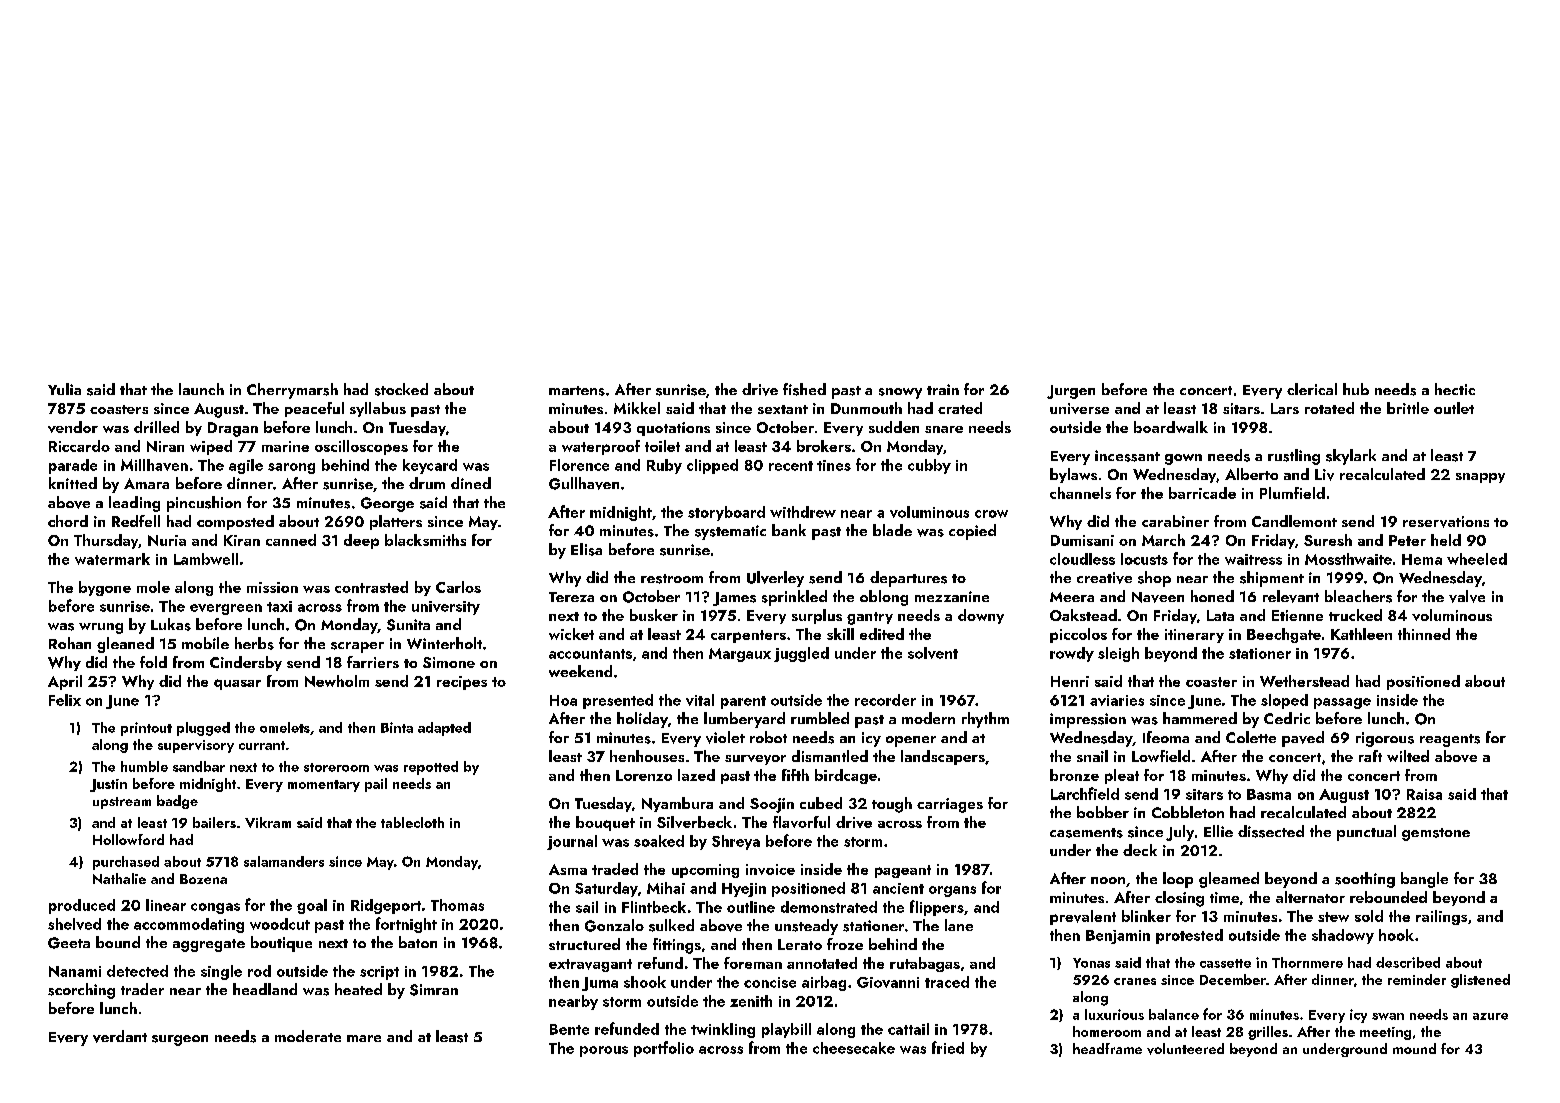  I want to click on Yulia, so click(64, 389).
